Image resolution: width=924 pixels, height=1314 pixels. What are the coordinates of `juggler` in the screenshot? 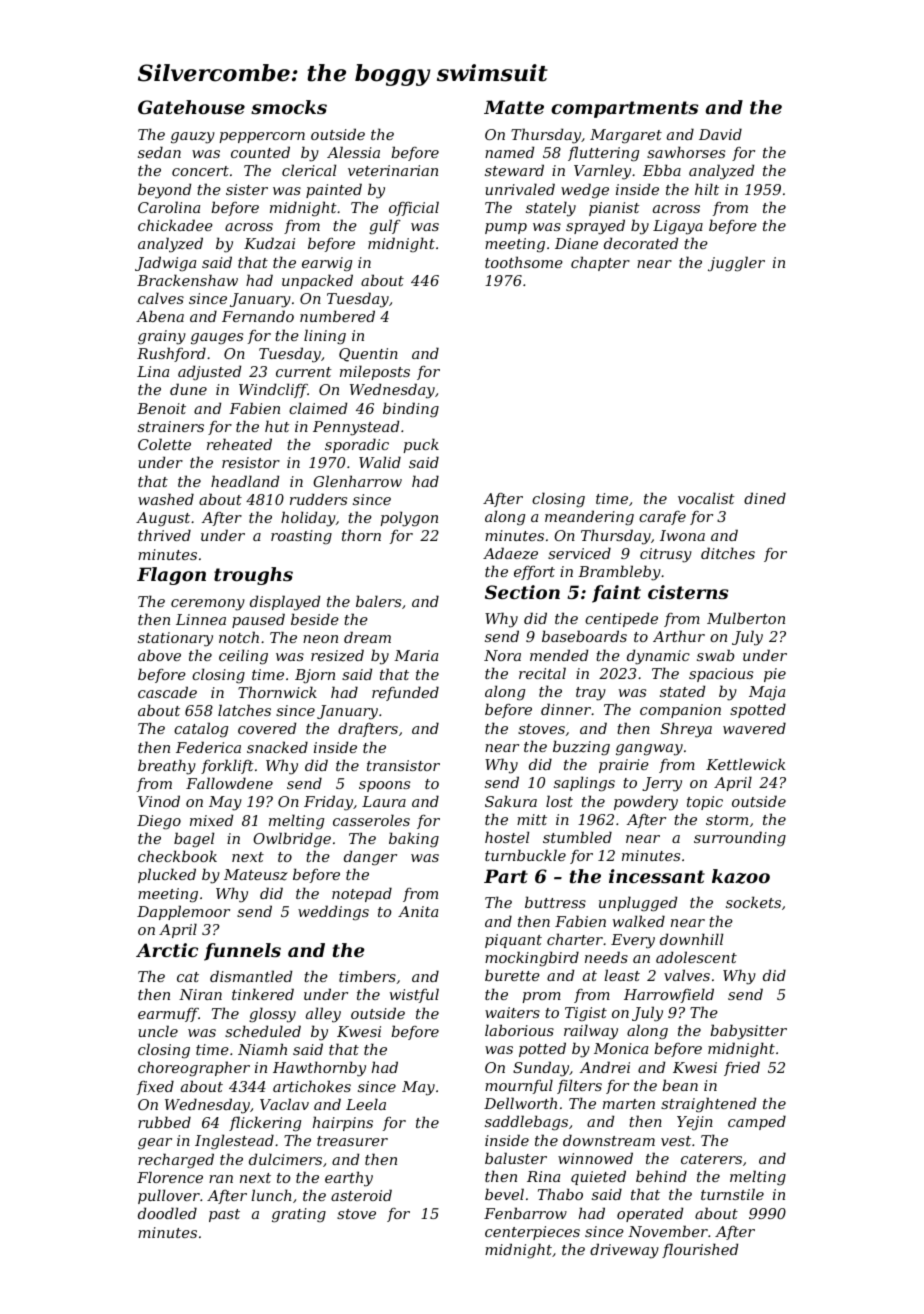 It's located at (736, 264).
